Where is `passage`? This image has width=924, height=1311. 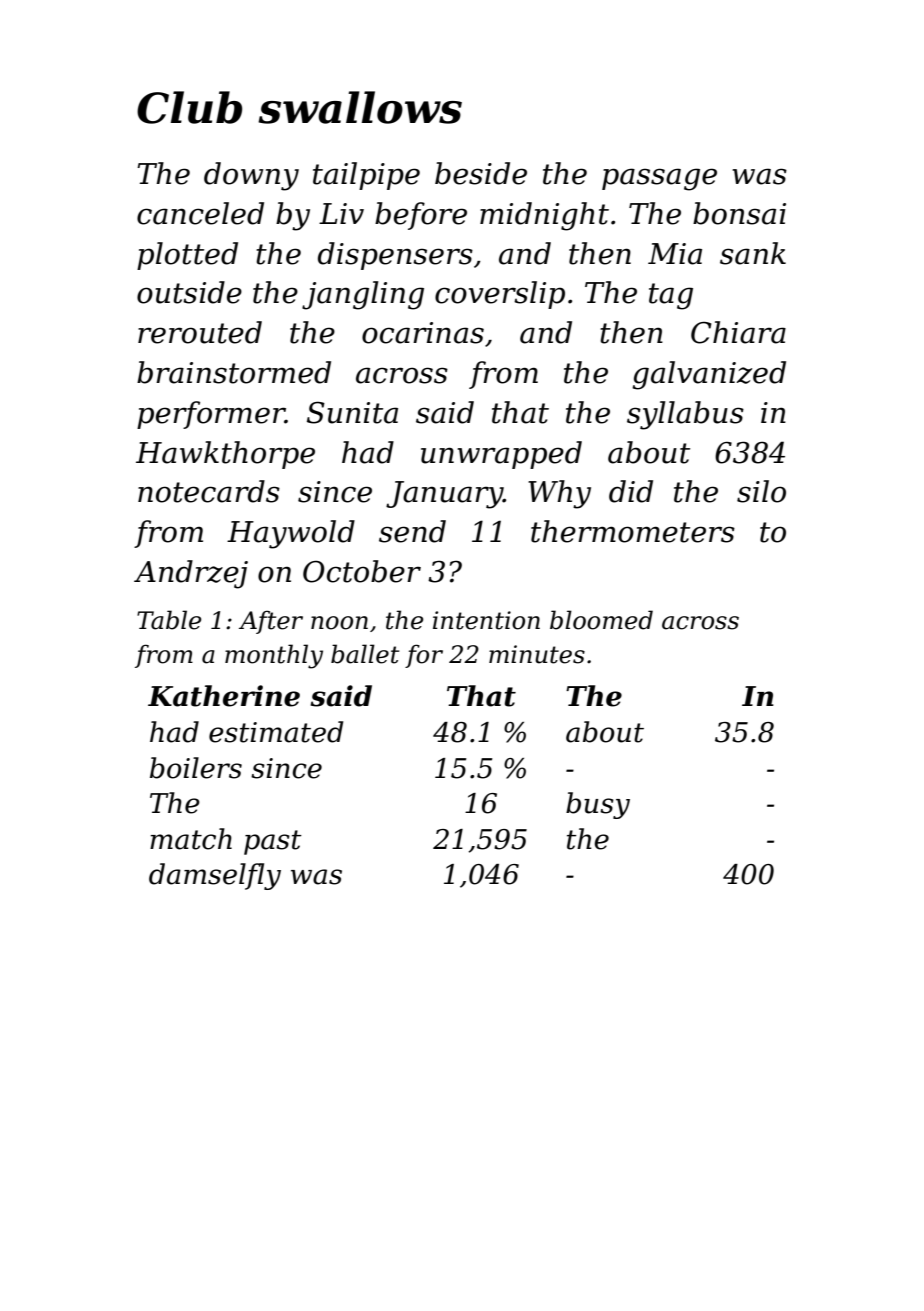
passage is located at coordinates (659, 179).
